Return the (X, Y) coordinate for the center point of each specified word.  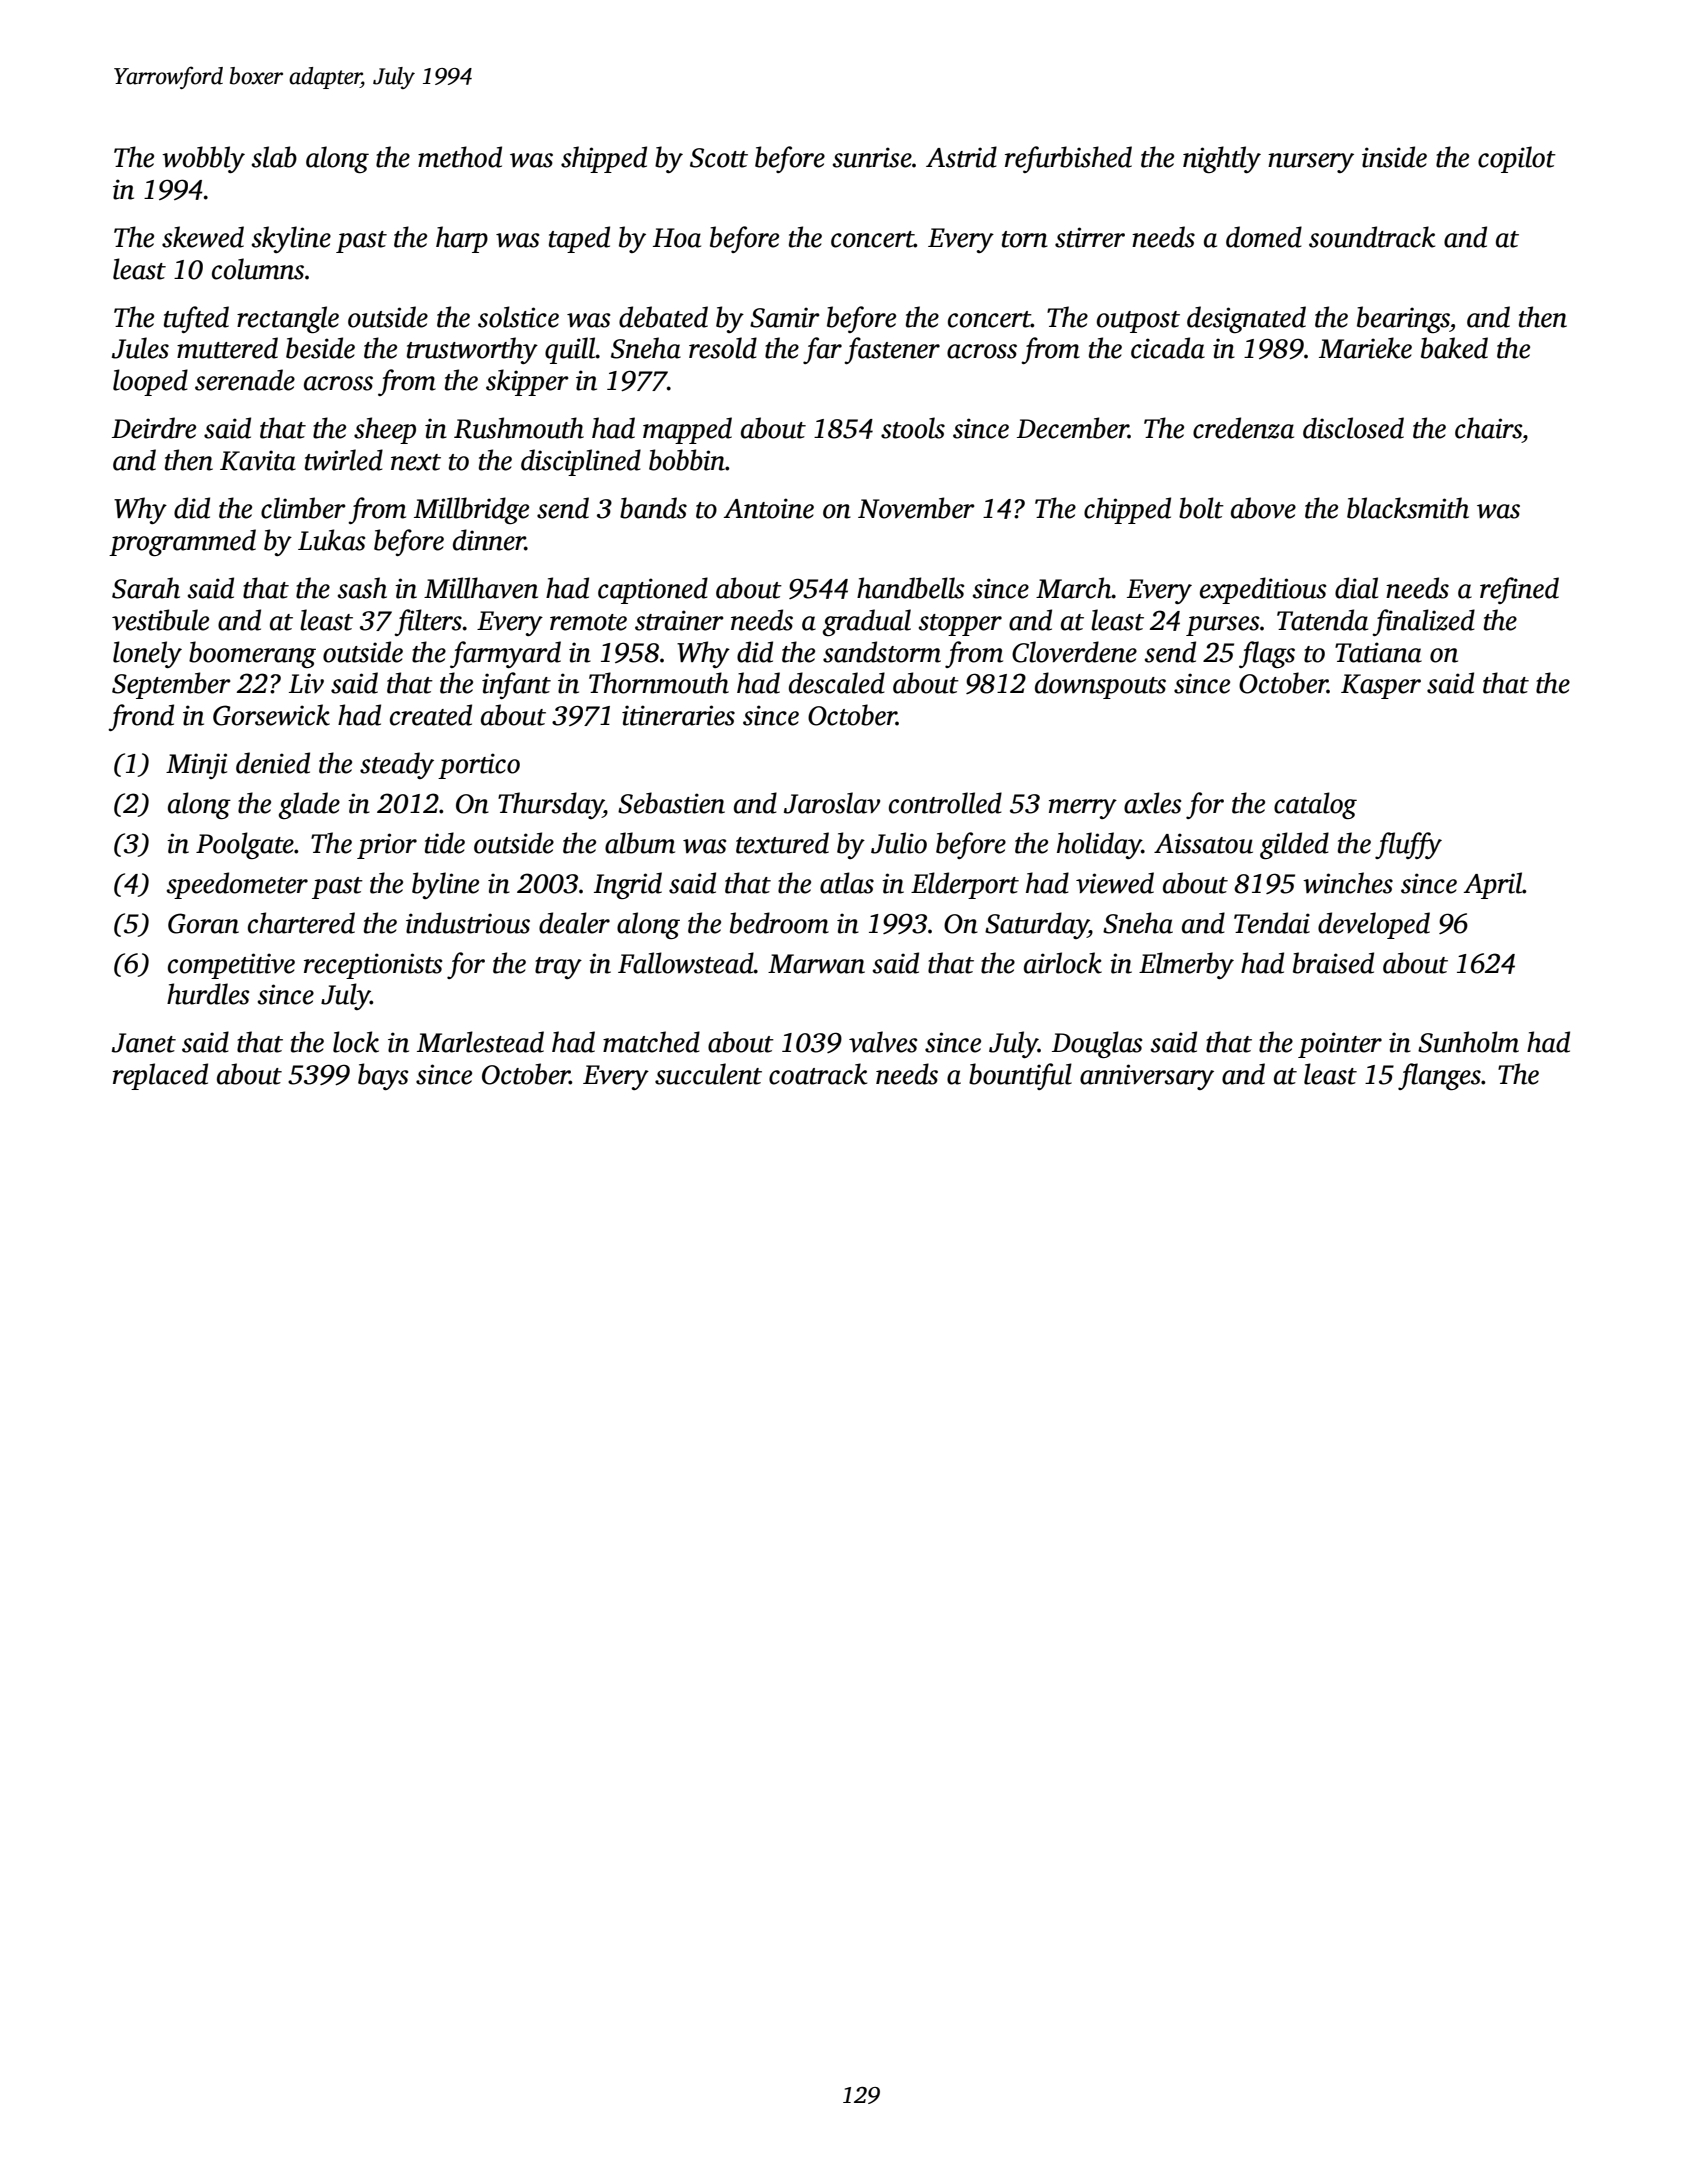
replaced (160, 1076)
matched (651, 1042)
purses (1222, 626)
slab (274, 157)
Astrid (961, 157)
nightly (1222, 159)
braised (1333, 963)
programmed (182, 542)
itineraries (678, 715)
